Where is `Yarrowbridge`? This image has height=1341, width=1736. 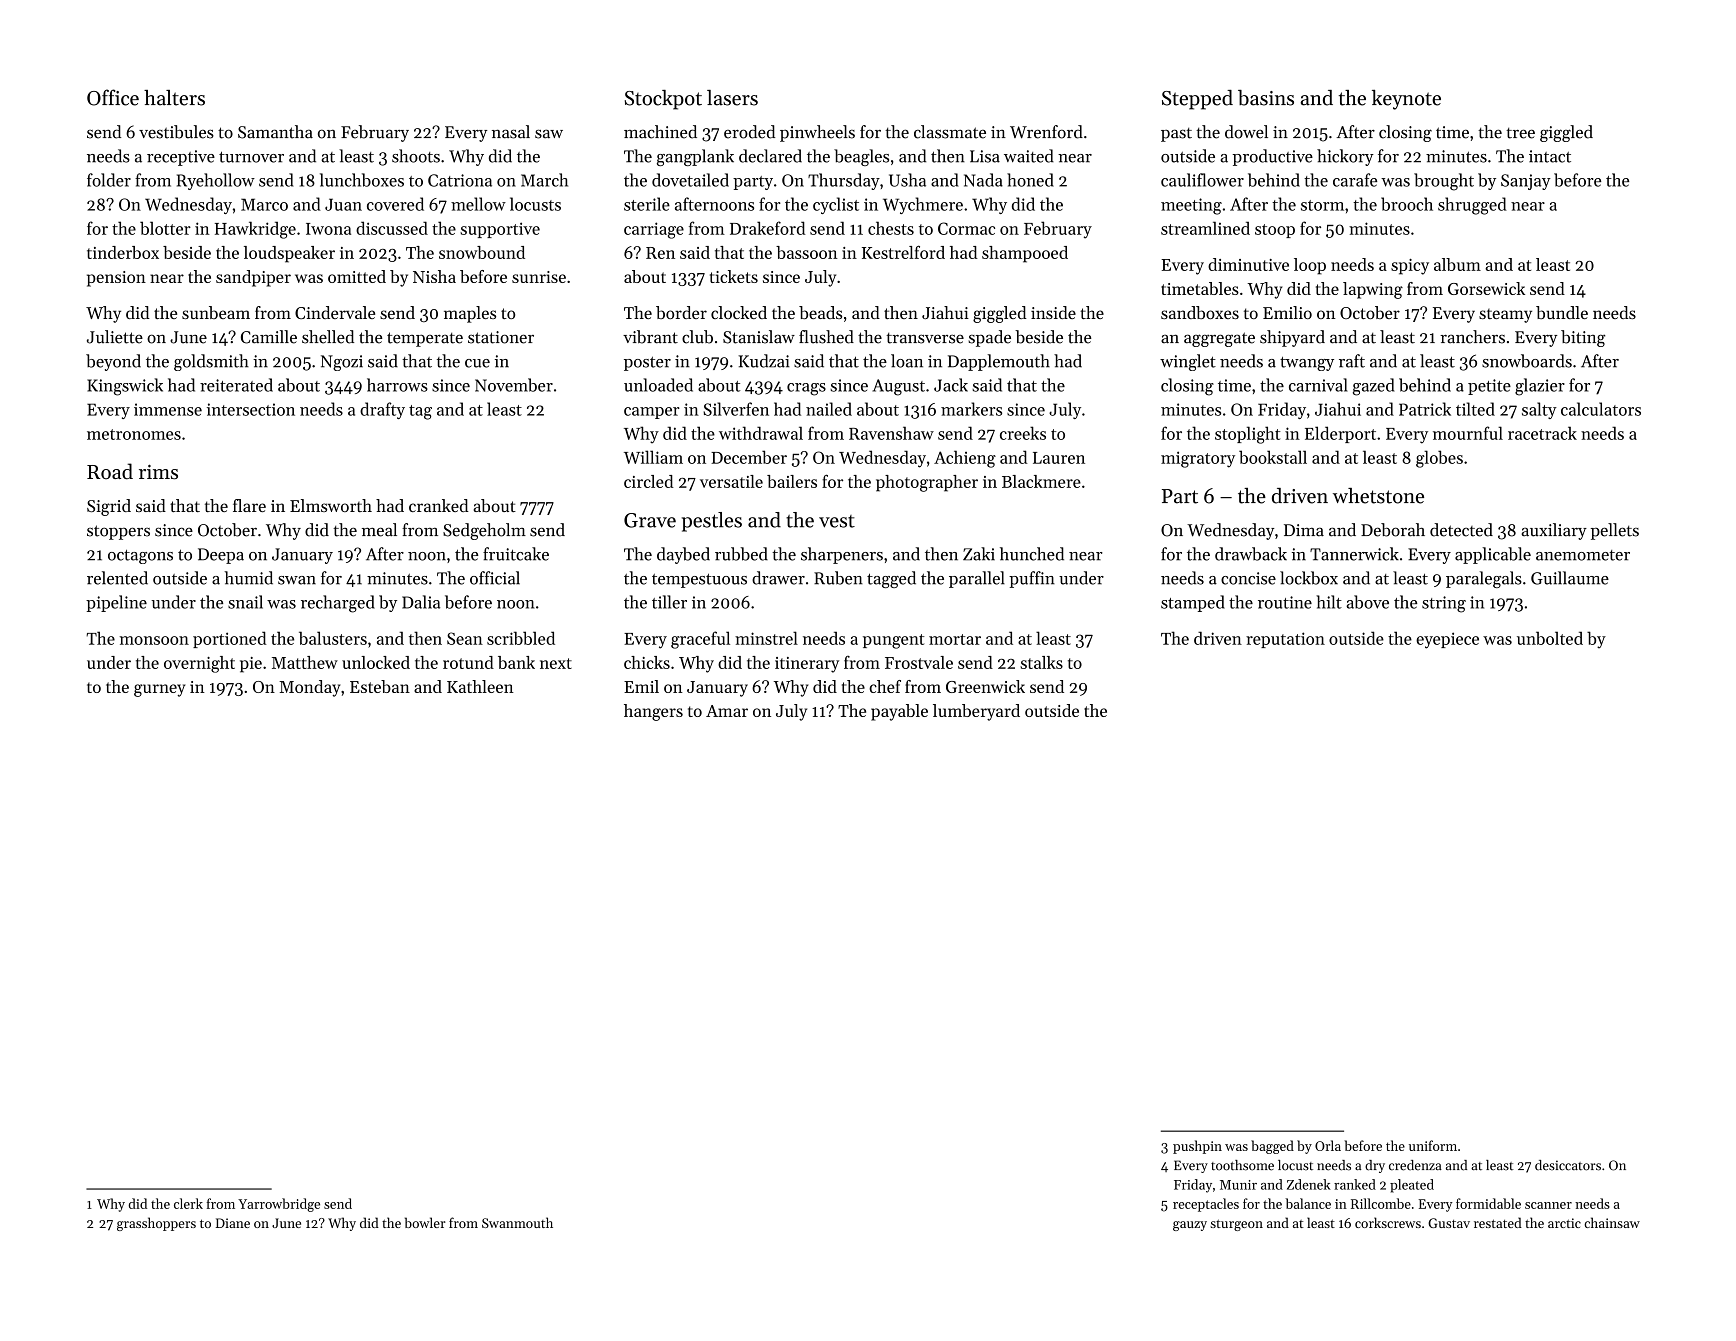
Yarrowbridge is located at coordinates (279, 1205).
